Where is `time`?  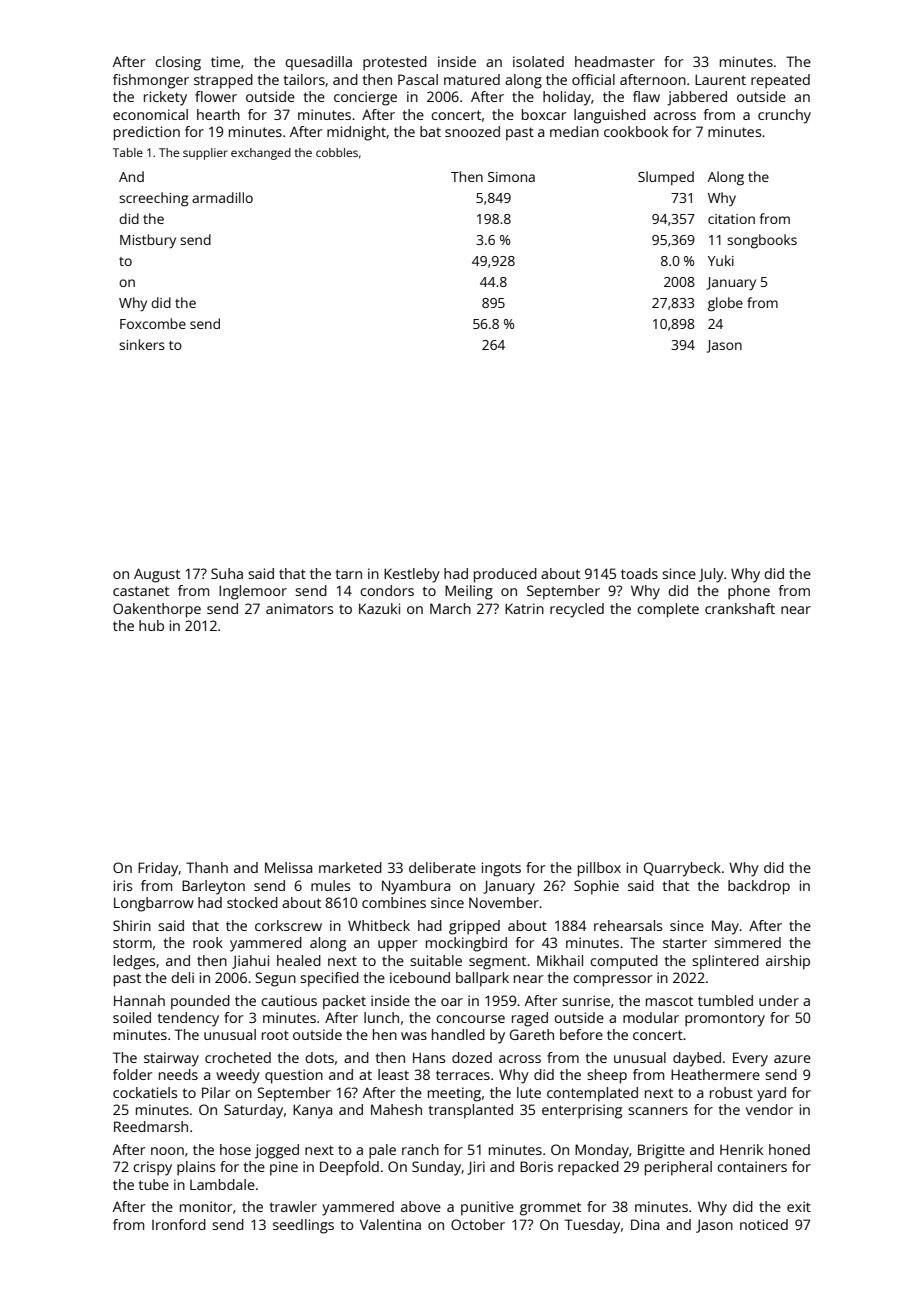 time is located at coordinates (225, 61).
